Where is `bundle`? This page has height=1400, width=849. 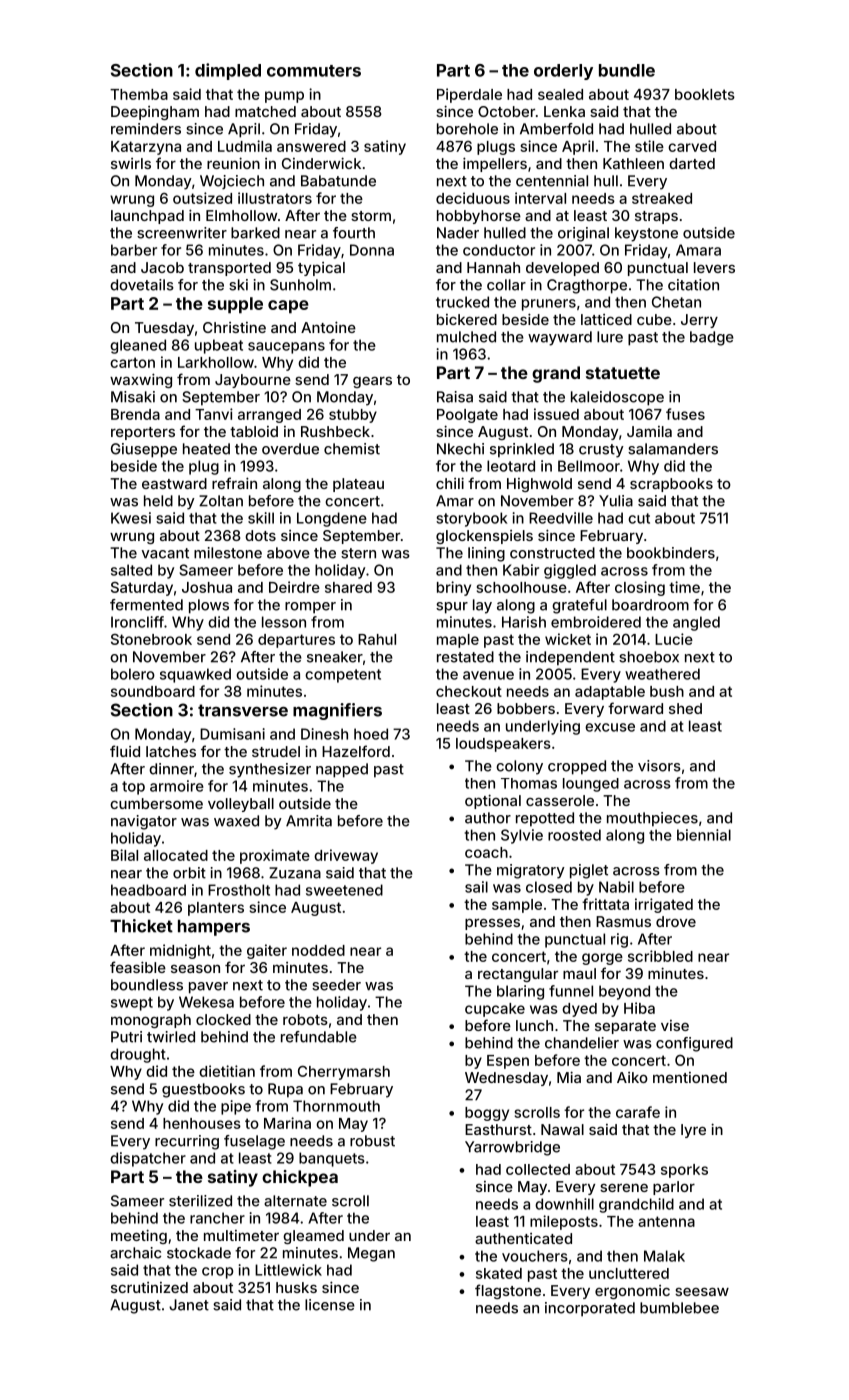 bundle is located at coordinates (627, 70).
